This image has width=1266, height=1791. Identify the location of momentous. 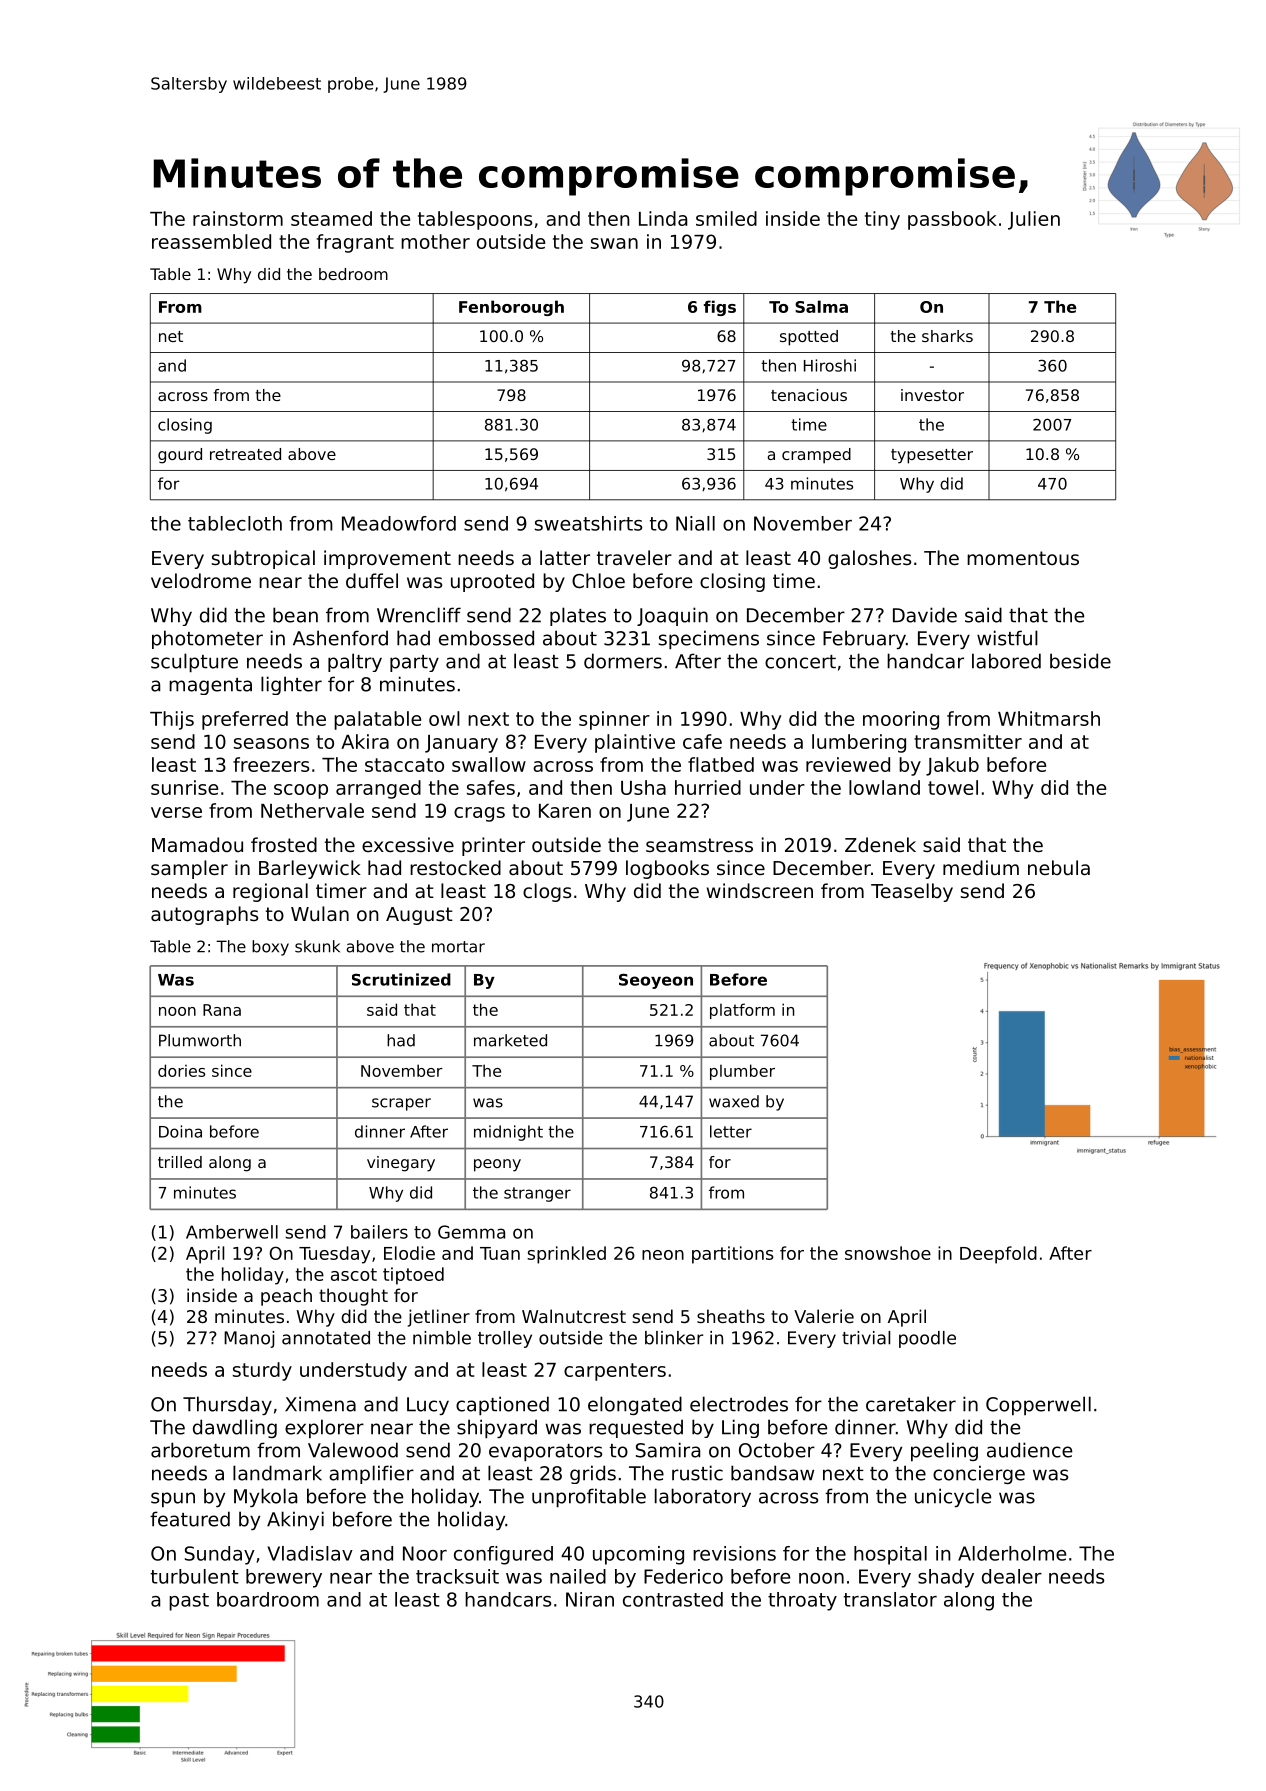
(1023, 558).
